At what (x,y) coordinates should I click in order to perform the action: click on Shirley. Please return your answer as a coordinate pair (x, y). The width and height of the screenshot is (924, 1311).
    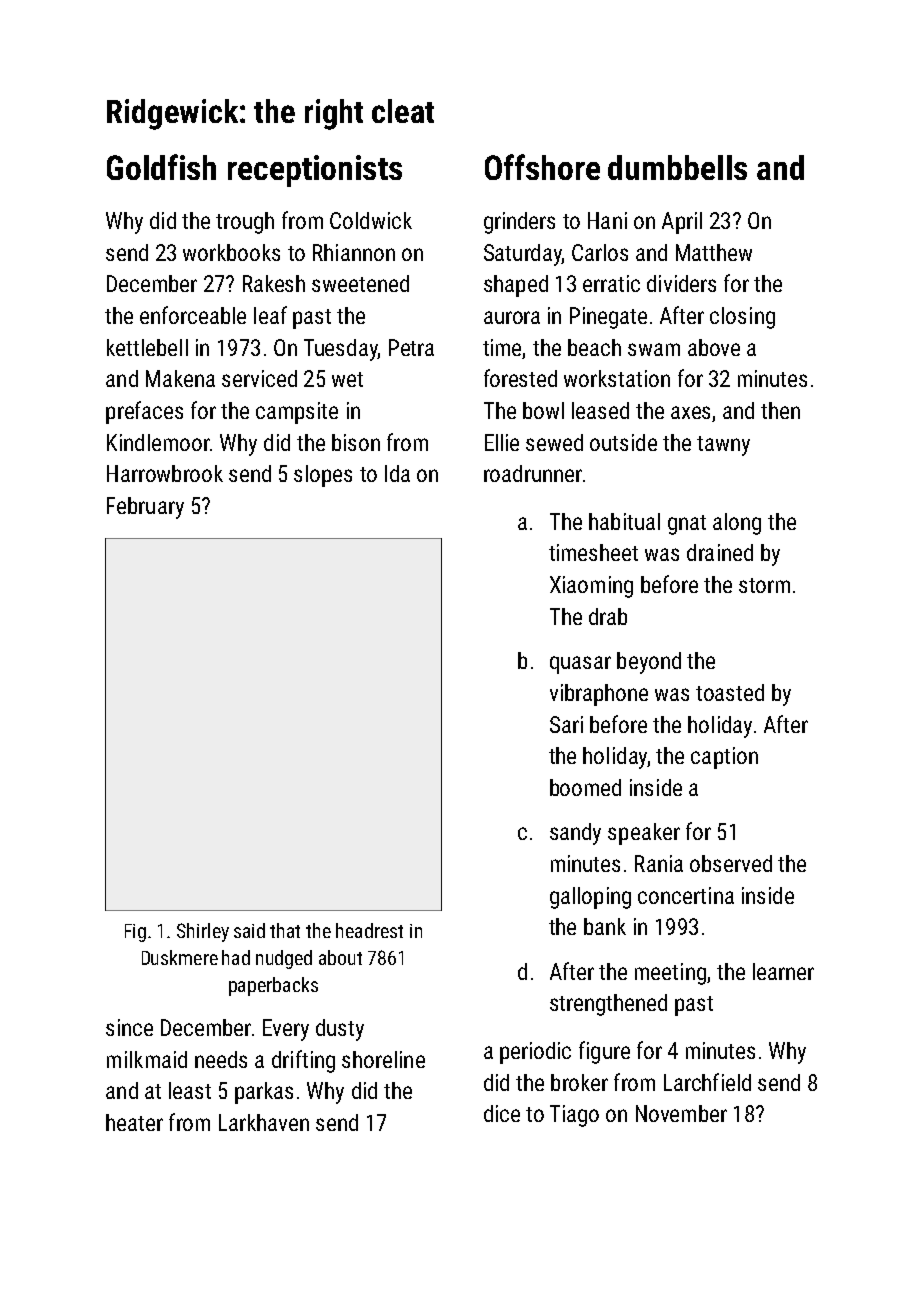
    Looking at the image, I should click on (203, 932).
